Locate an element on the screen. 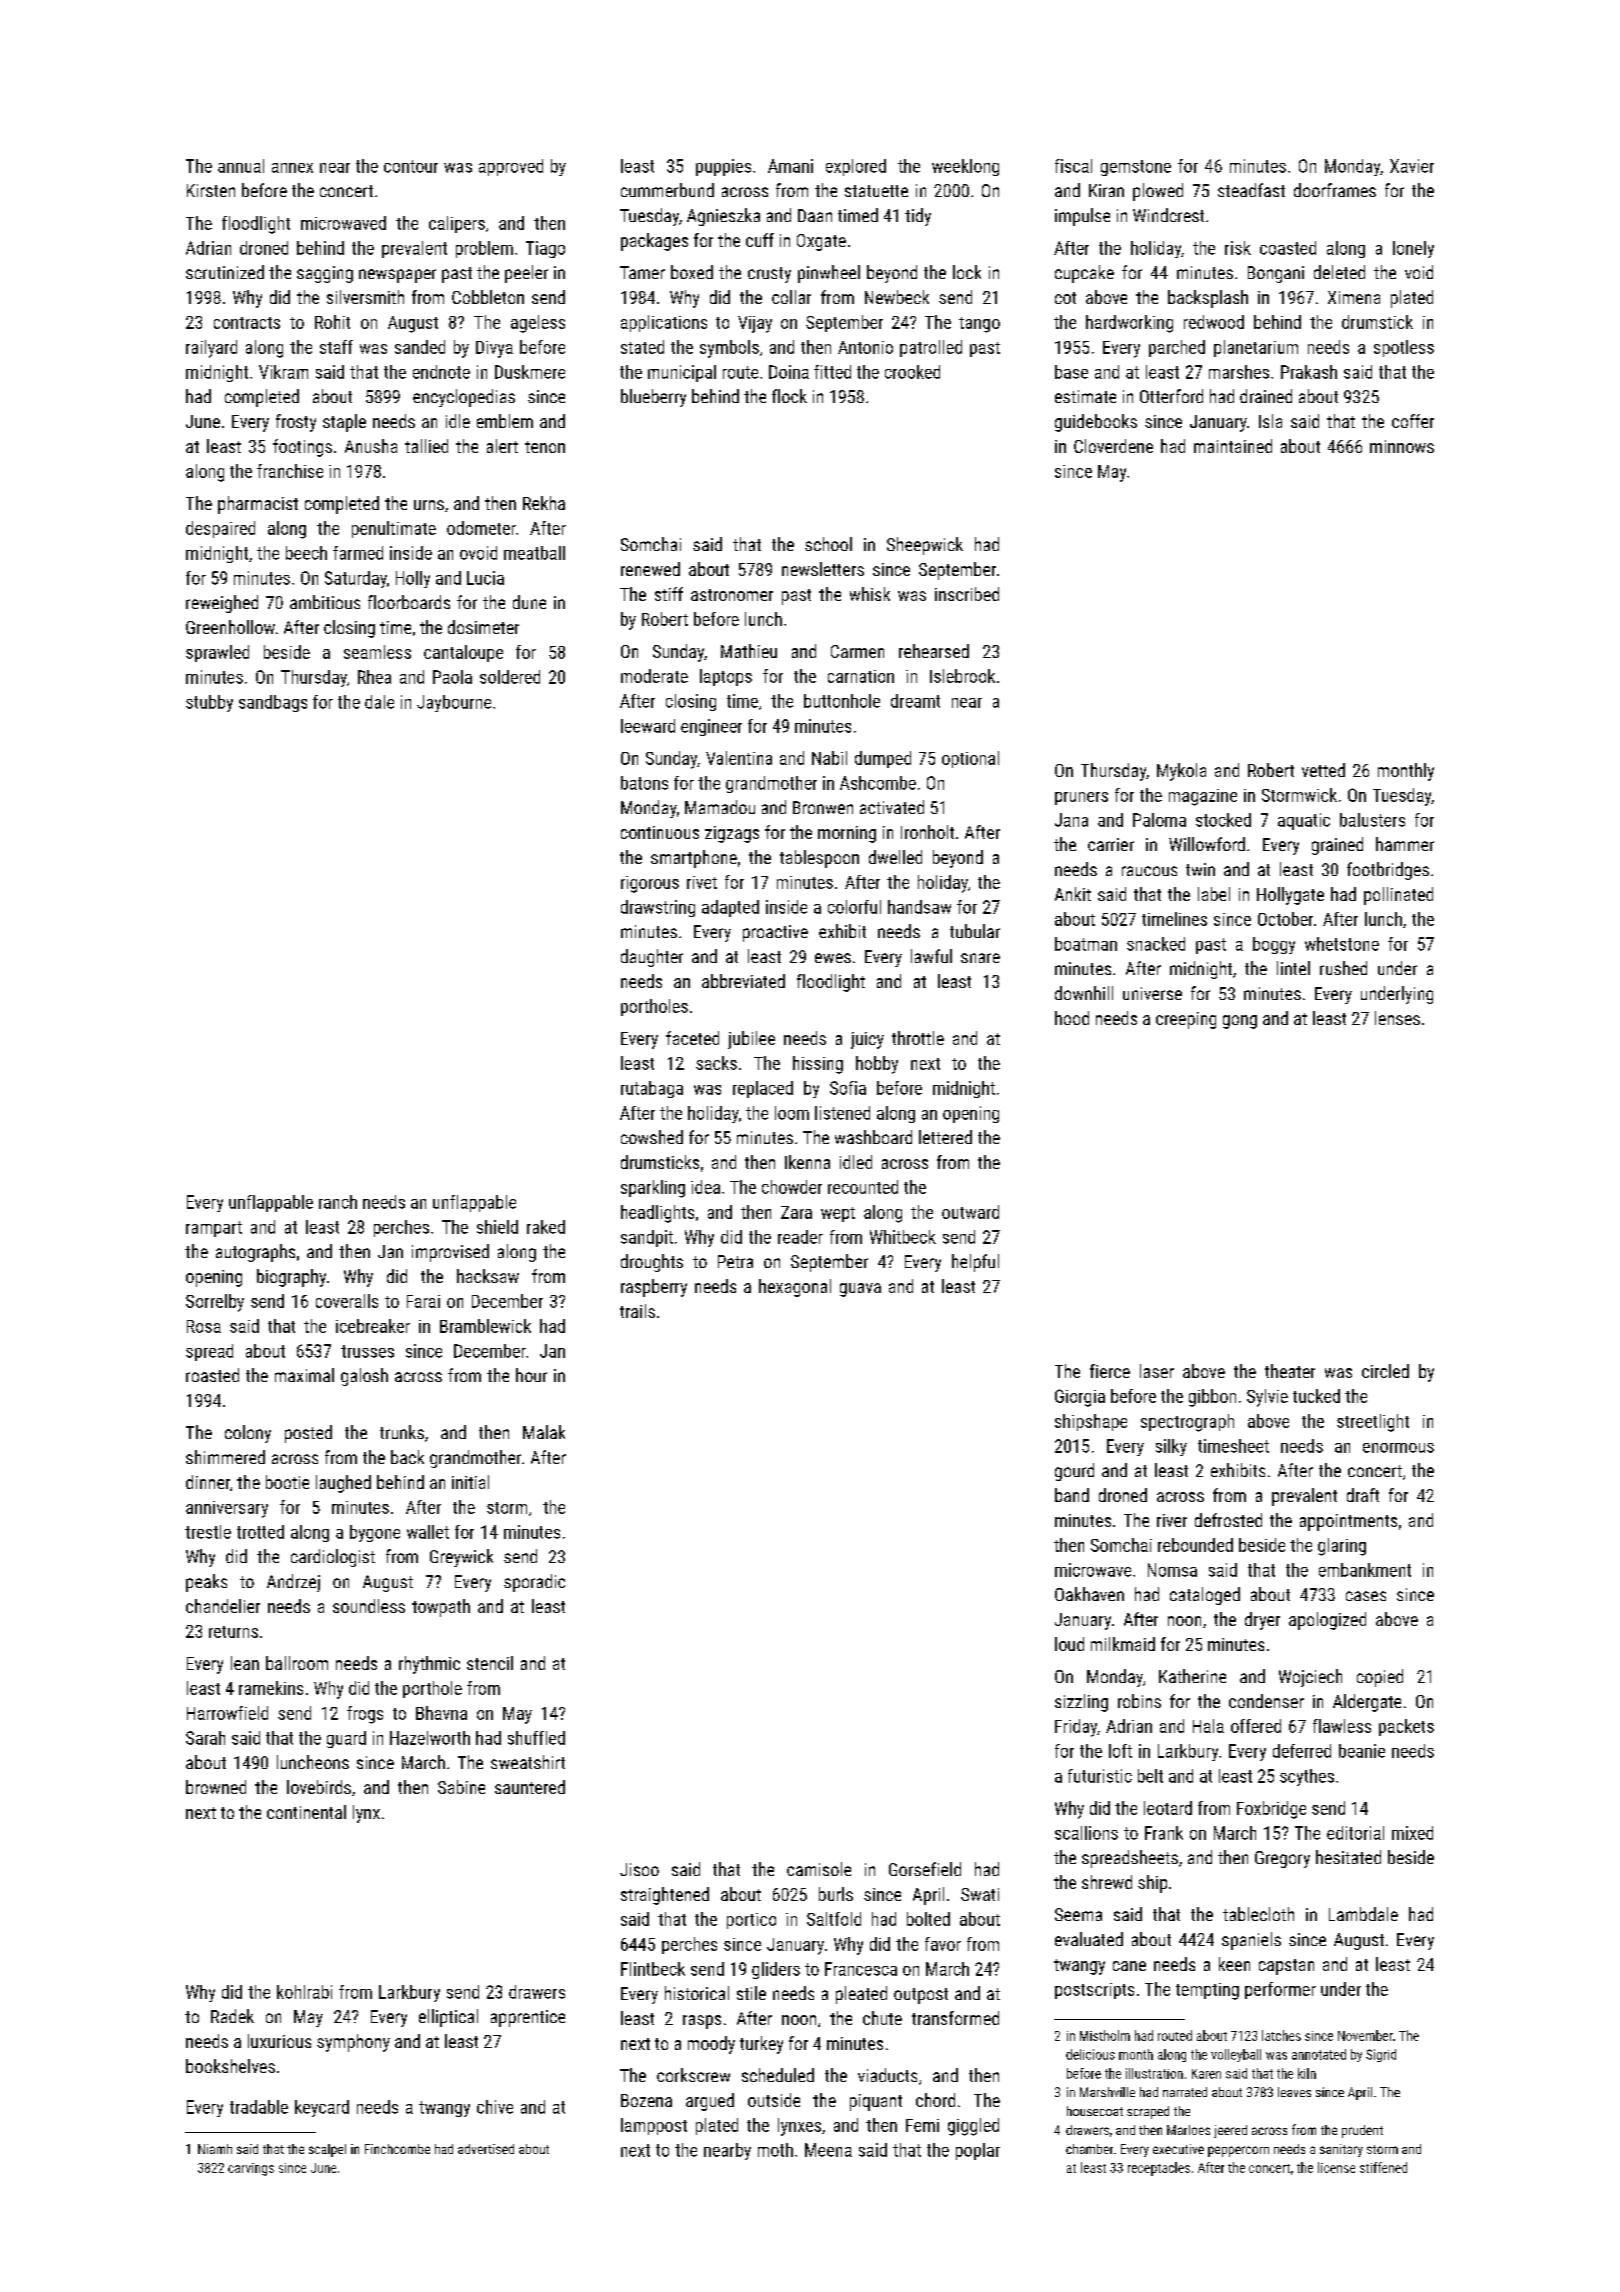  carvings is located at coordinates (251, 2169).
